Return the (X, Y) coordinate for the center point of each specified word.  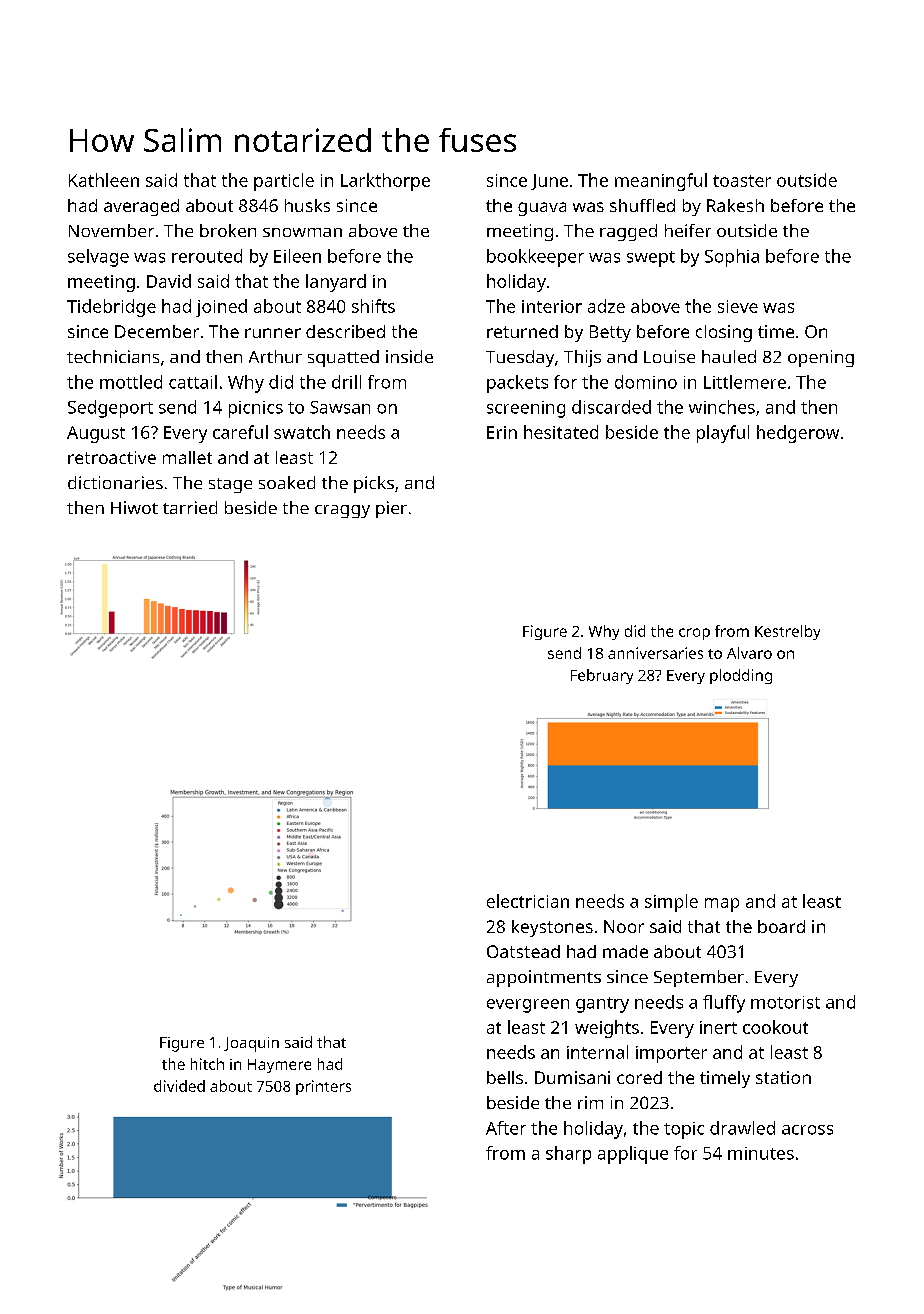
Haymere (279, 1066)
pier (391, 509)
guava (542, 209)
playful (723, 434)
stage (230, 485)
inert (718, 1027)
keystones (552, 928)
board (781, 926)
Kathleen (104, 180)
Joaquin (251, 1044)
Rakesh (735, 205)
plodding (741, 676)
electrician (528, 901)
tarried (190, 507)
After (506, 1128)
